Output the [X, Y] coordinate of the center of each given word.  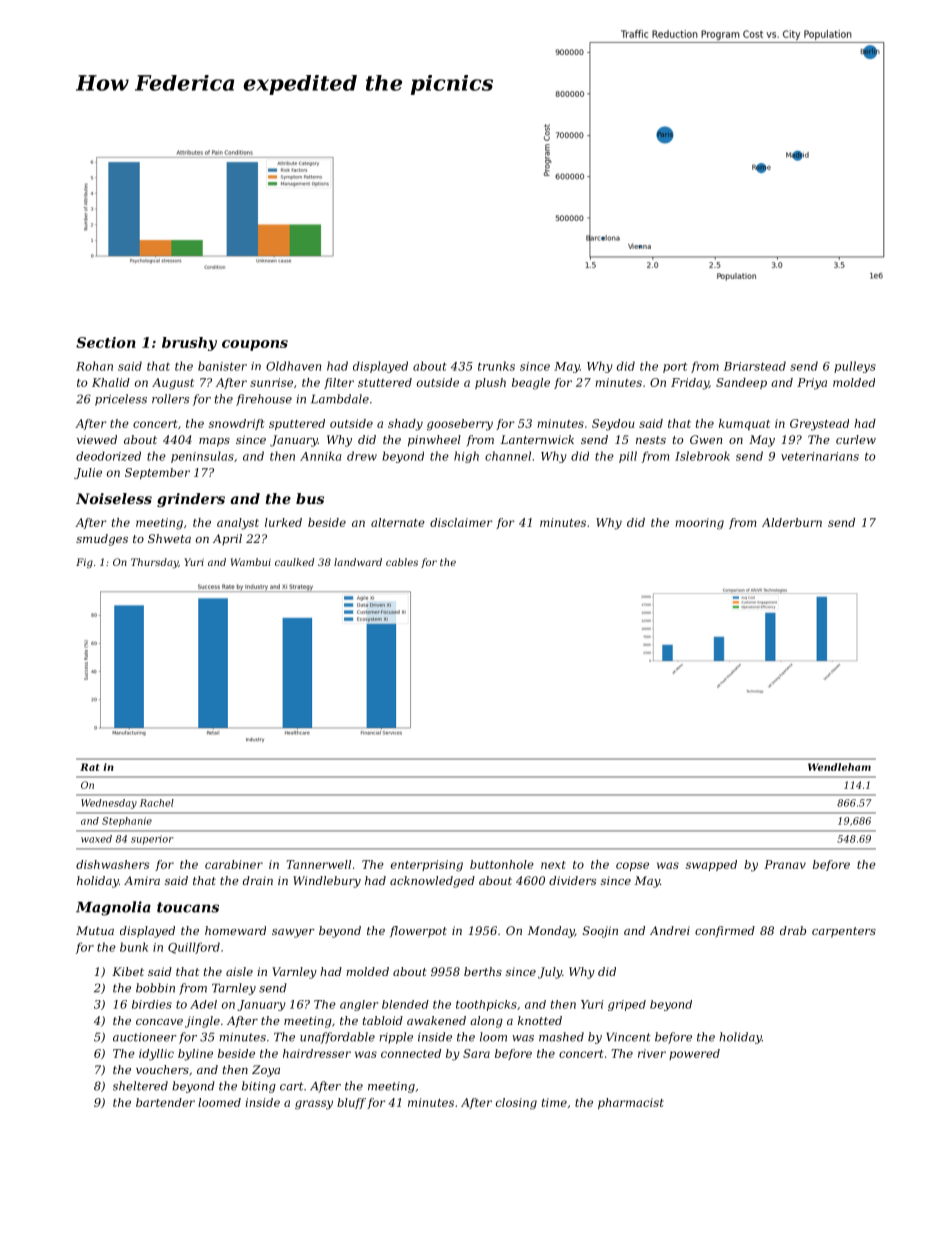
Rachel [157, 803]
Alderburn [792, 522]
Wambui [251, 562]
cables [402, 562]
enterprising [427, 866]
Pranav [785, 864]
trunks [496, 366]
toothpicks [486, 1005]
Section [106, 342]
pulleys [855, 367]
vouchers [162, 1069]
